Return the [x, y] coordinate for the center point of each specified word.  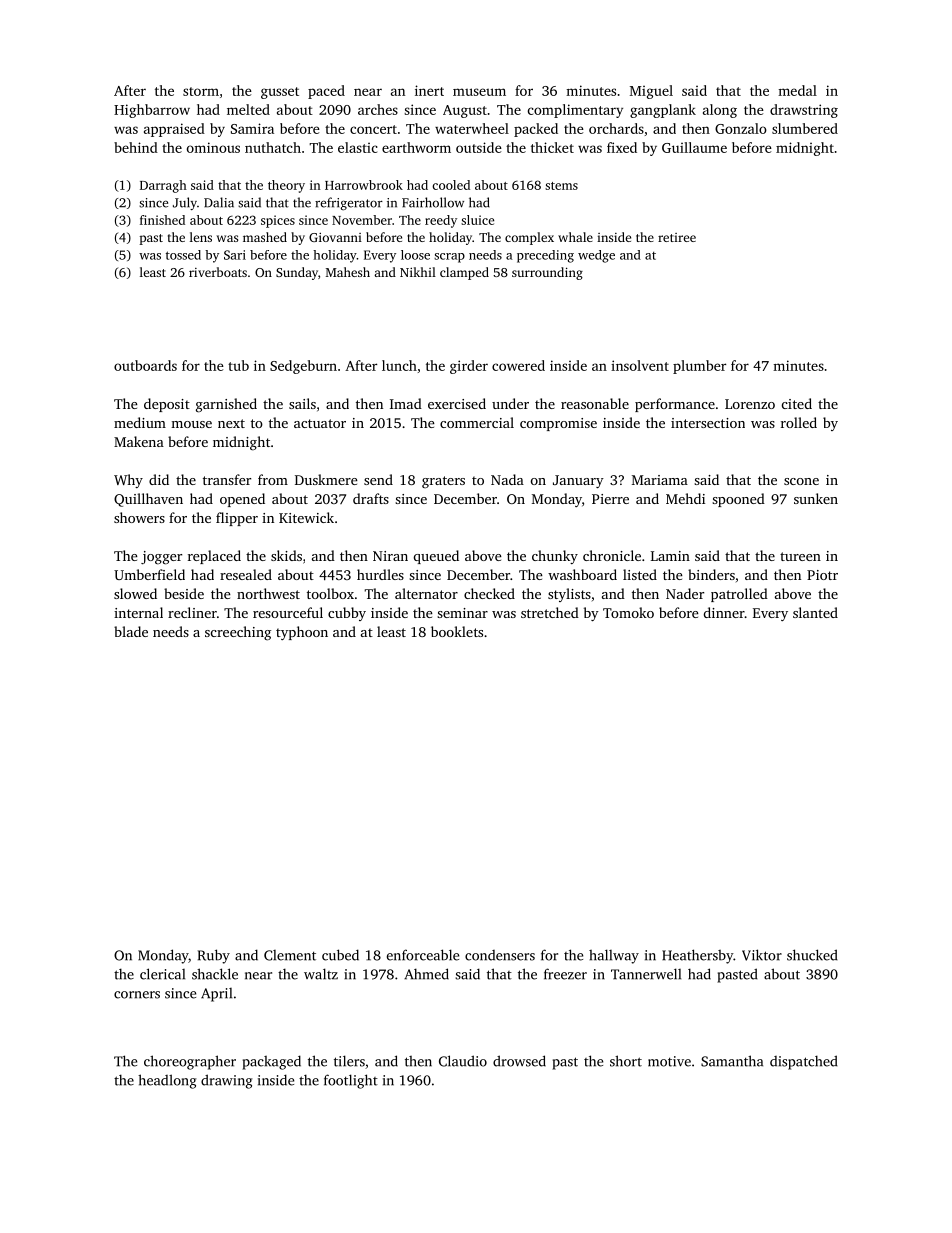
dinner [724, 612]
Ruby [214, 956]
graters [443, 482]
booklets [457, 631]
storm [201, 91]
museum [479, 92]
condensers [500, 955]
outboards [145, 365]
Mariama [660, 480]
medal [797, 90]
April [216, 995]
